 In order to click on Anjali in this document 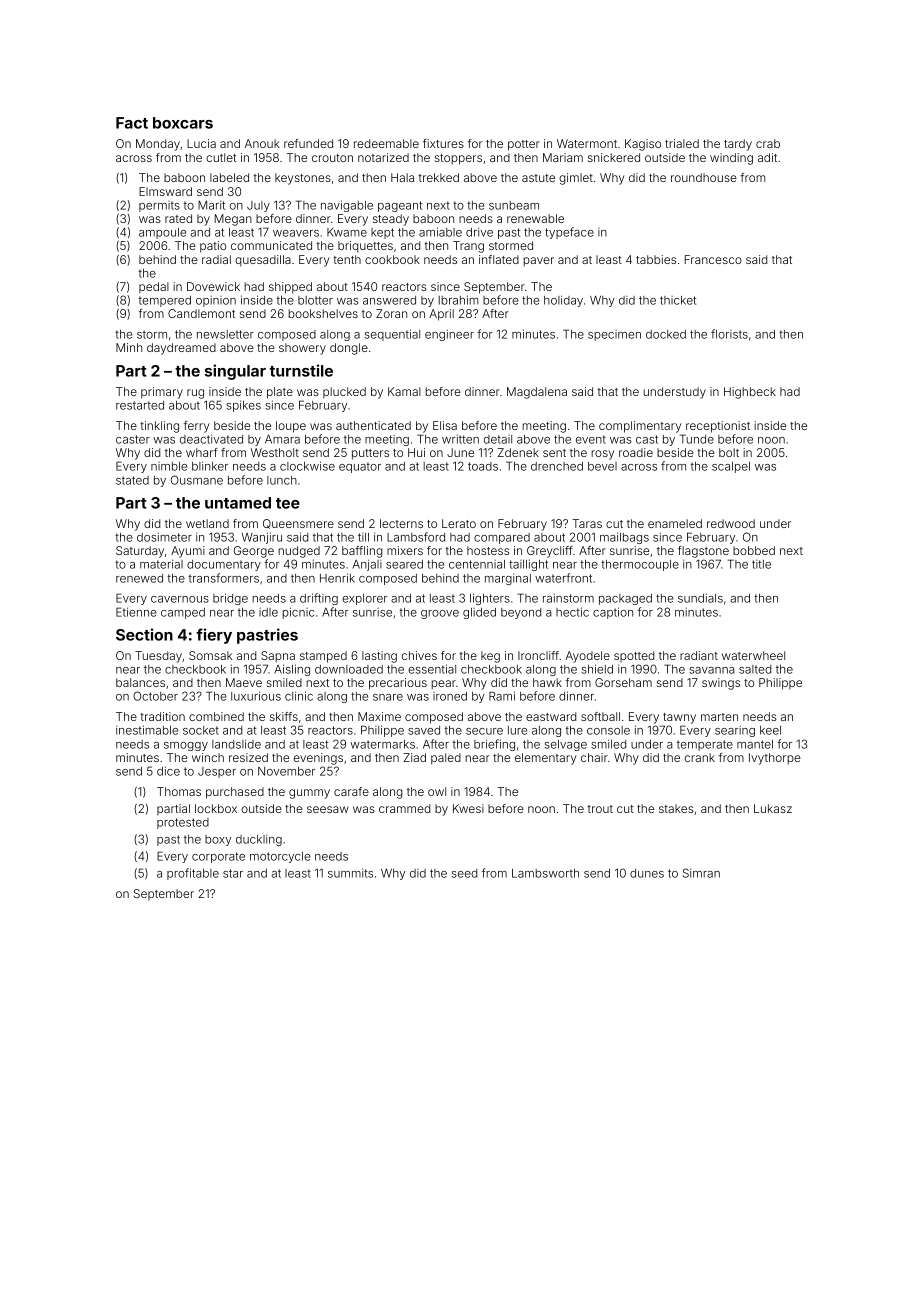, I will do `click(367, 565)`.
